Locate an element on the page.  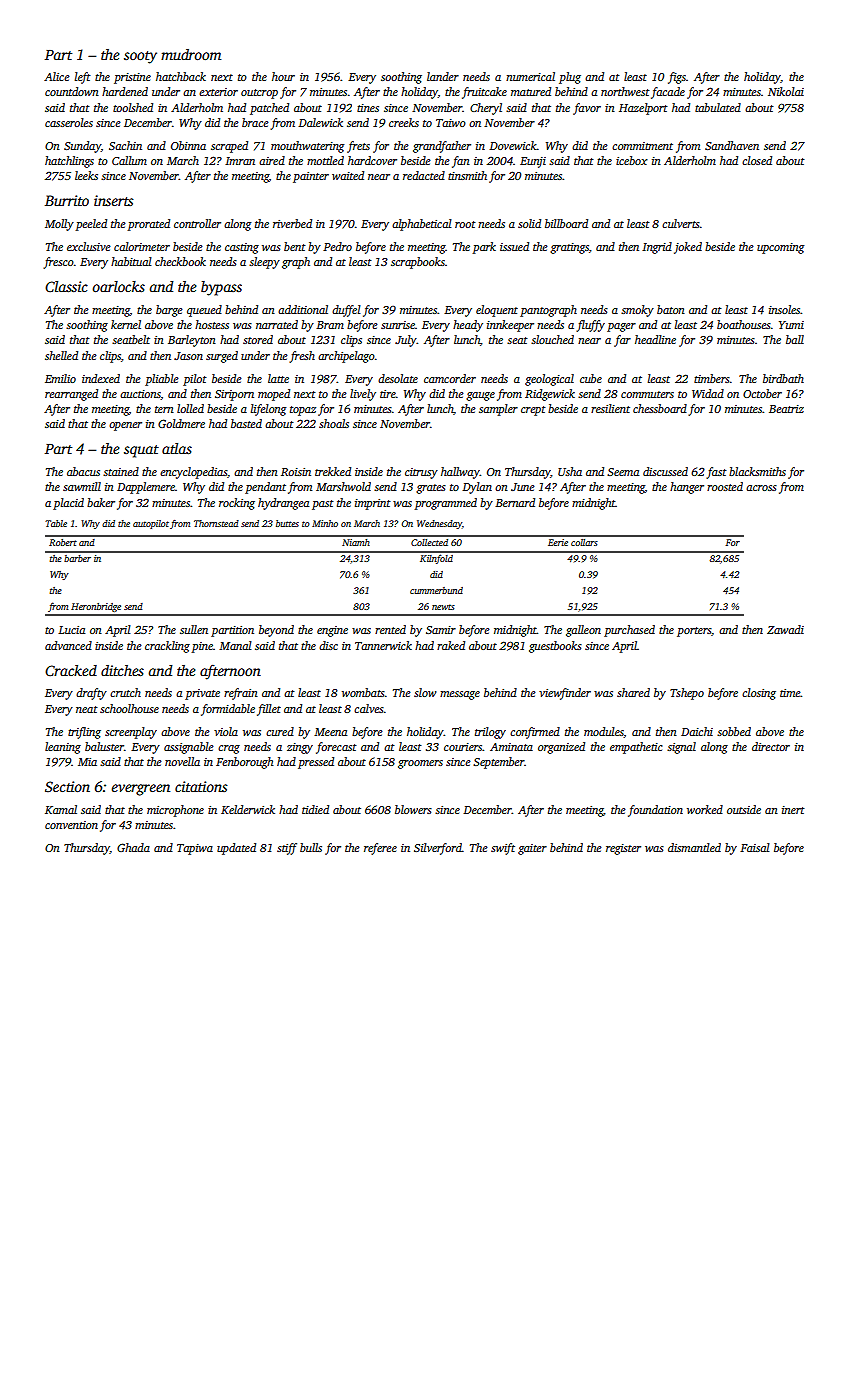
root is located at coordinates (465, 224).
